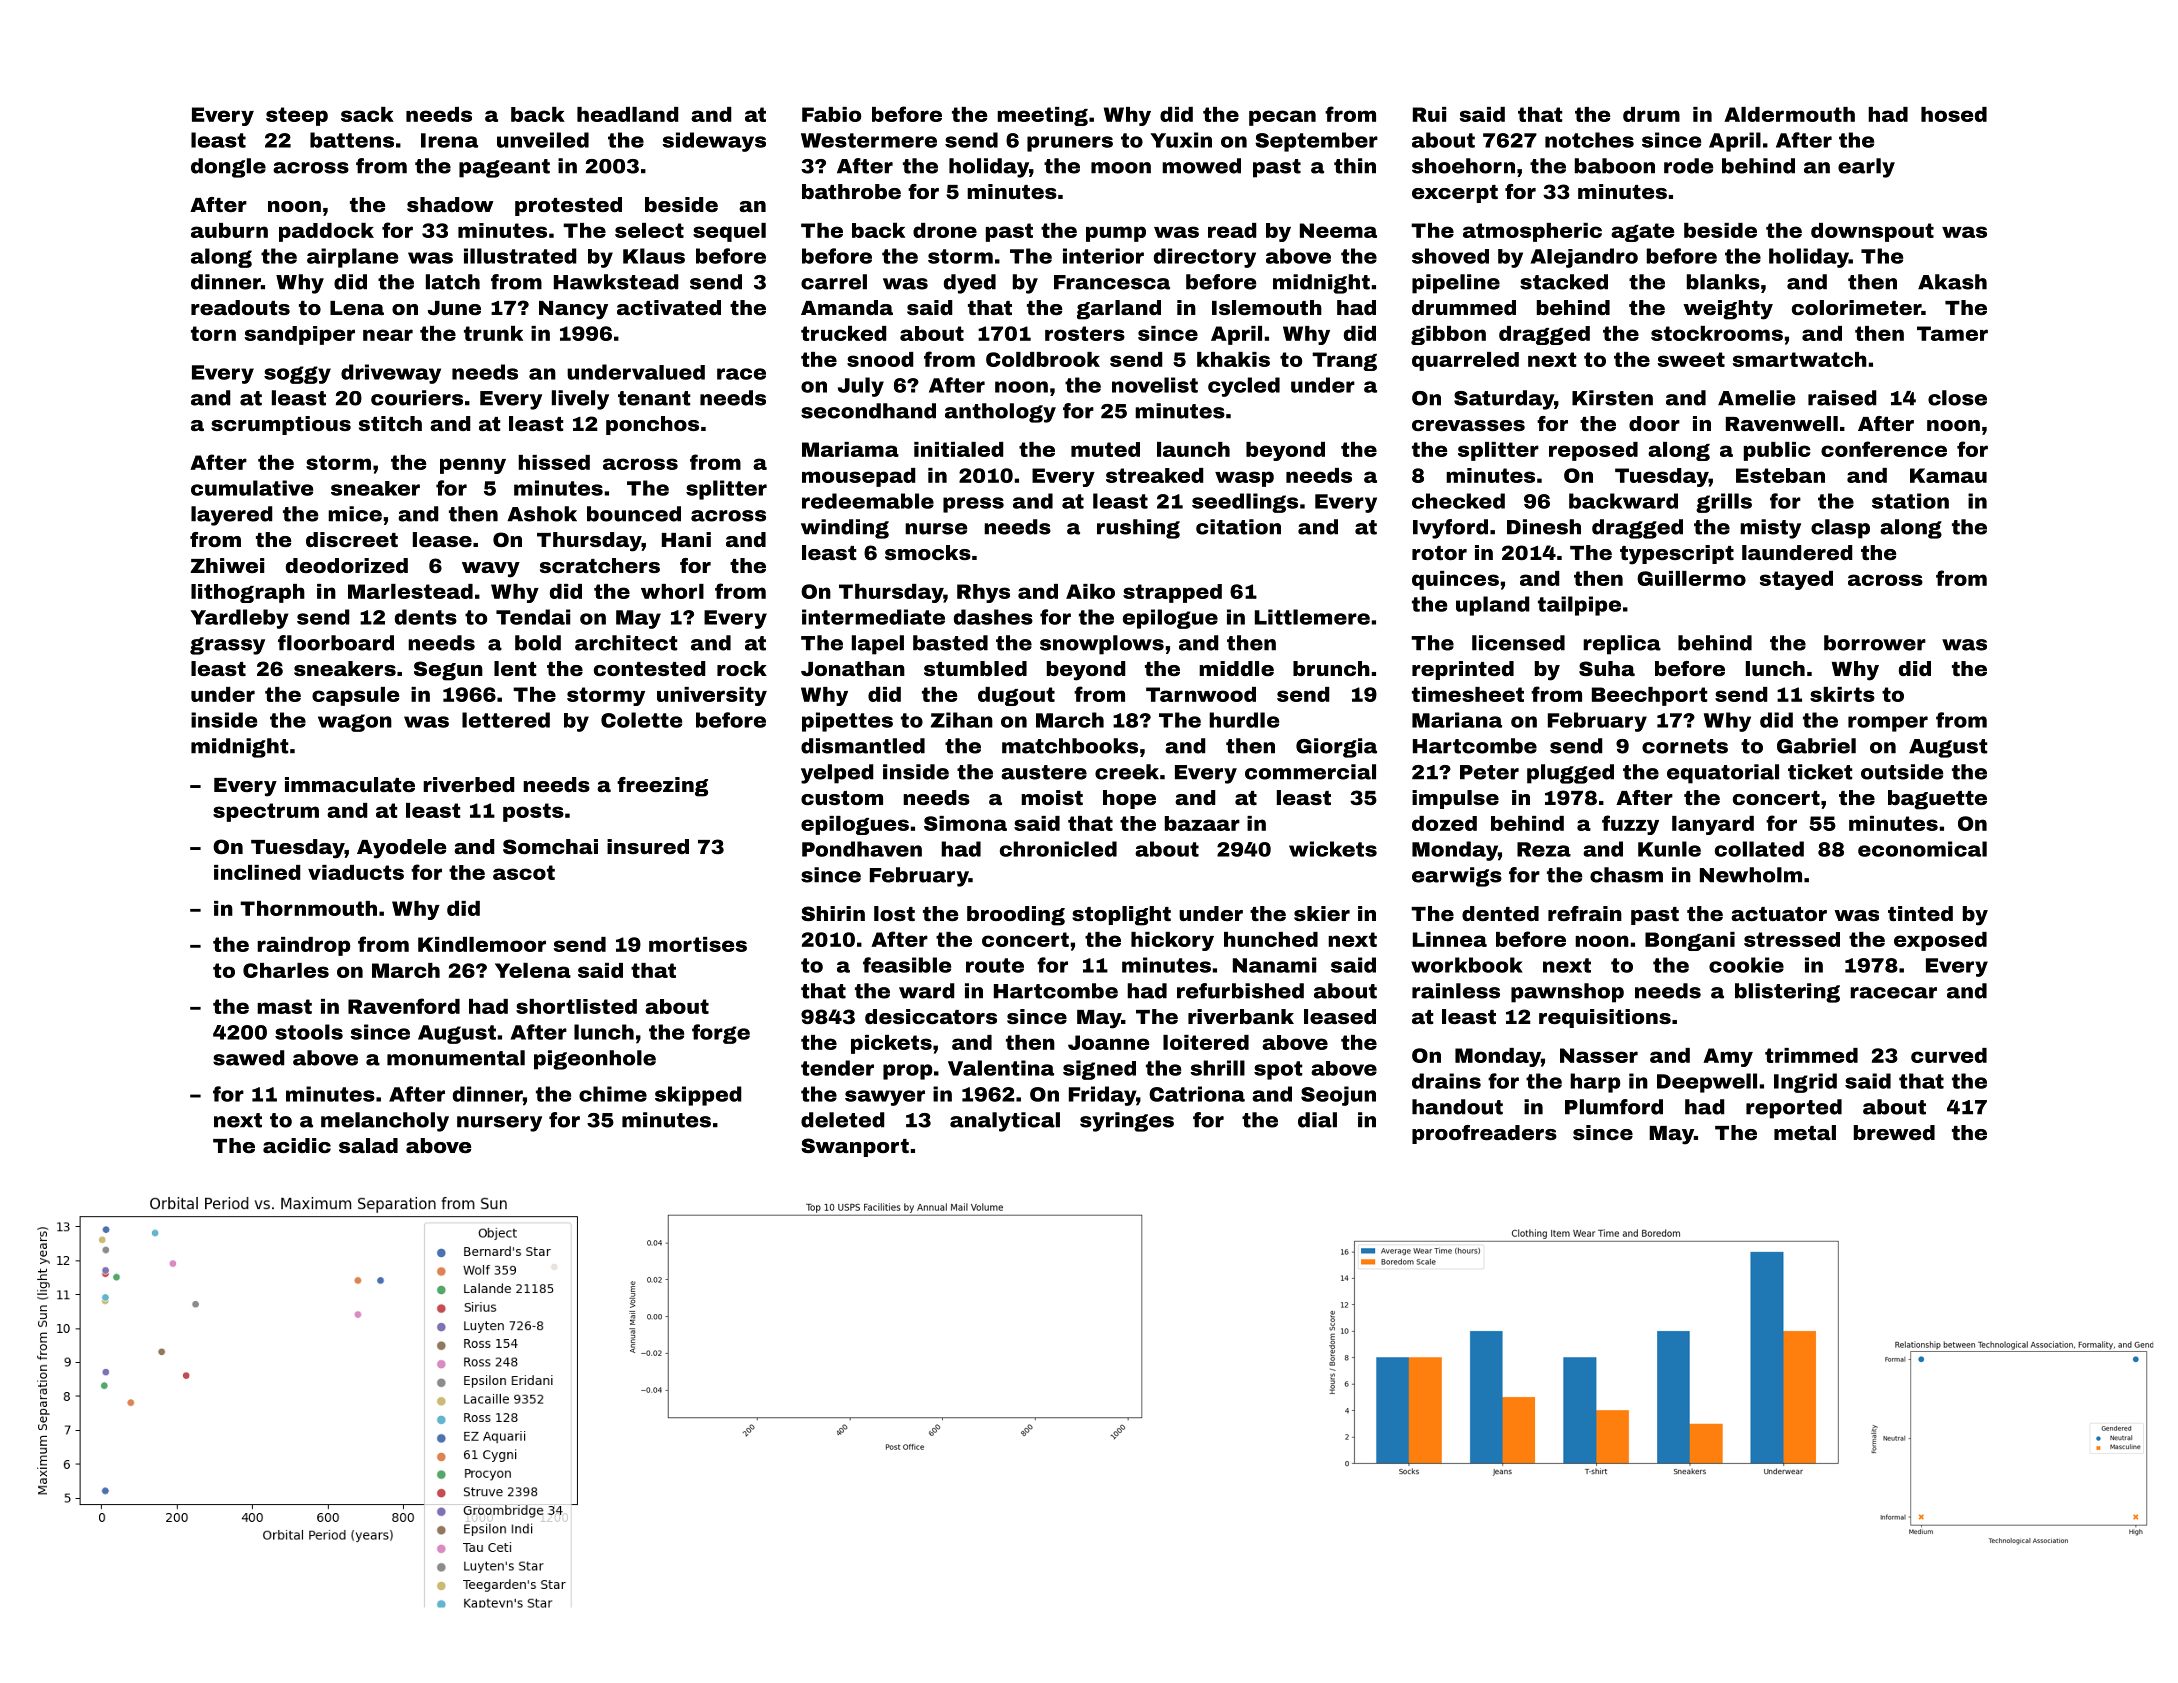  I want to click on launch, so click(1193, 449).
